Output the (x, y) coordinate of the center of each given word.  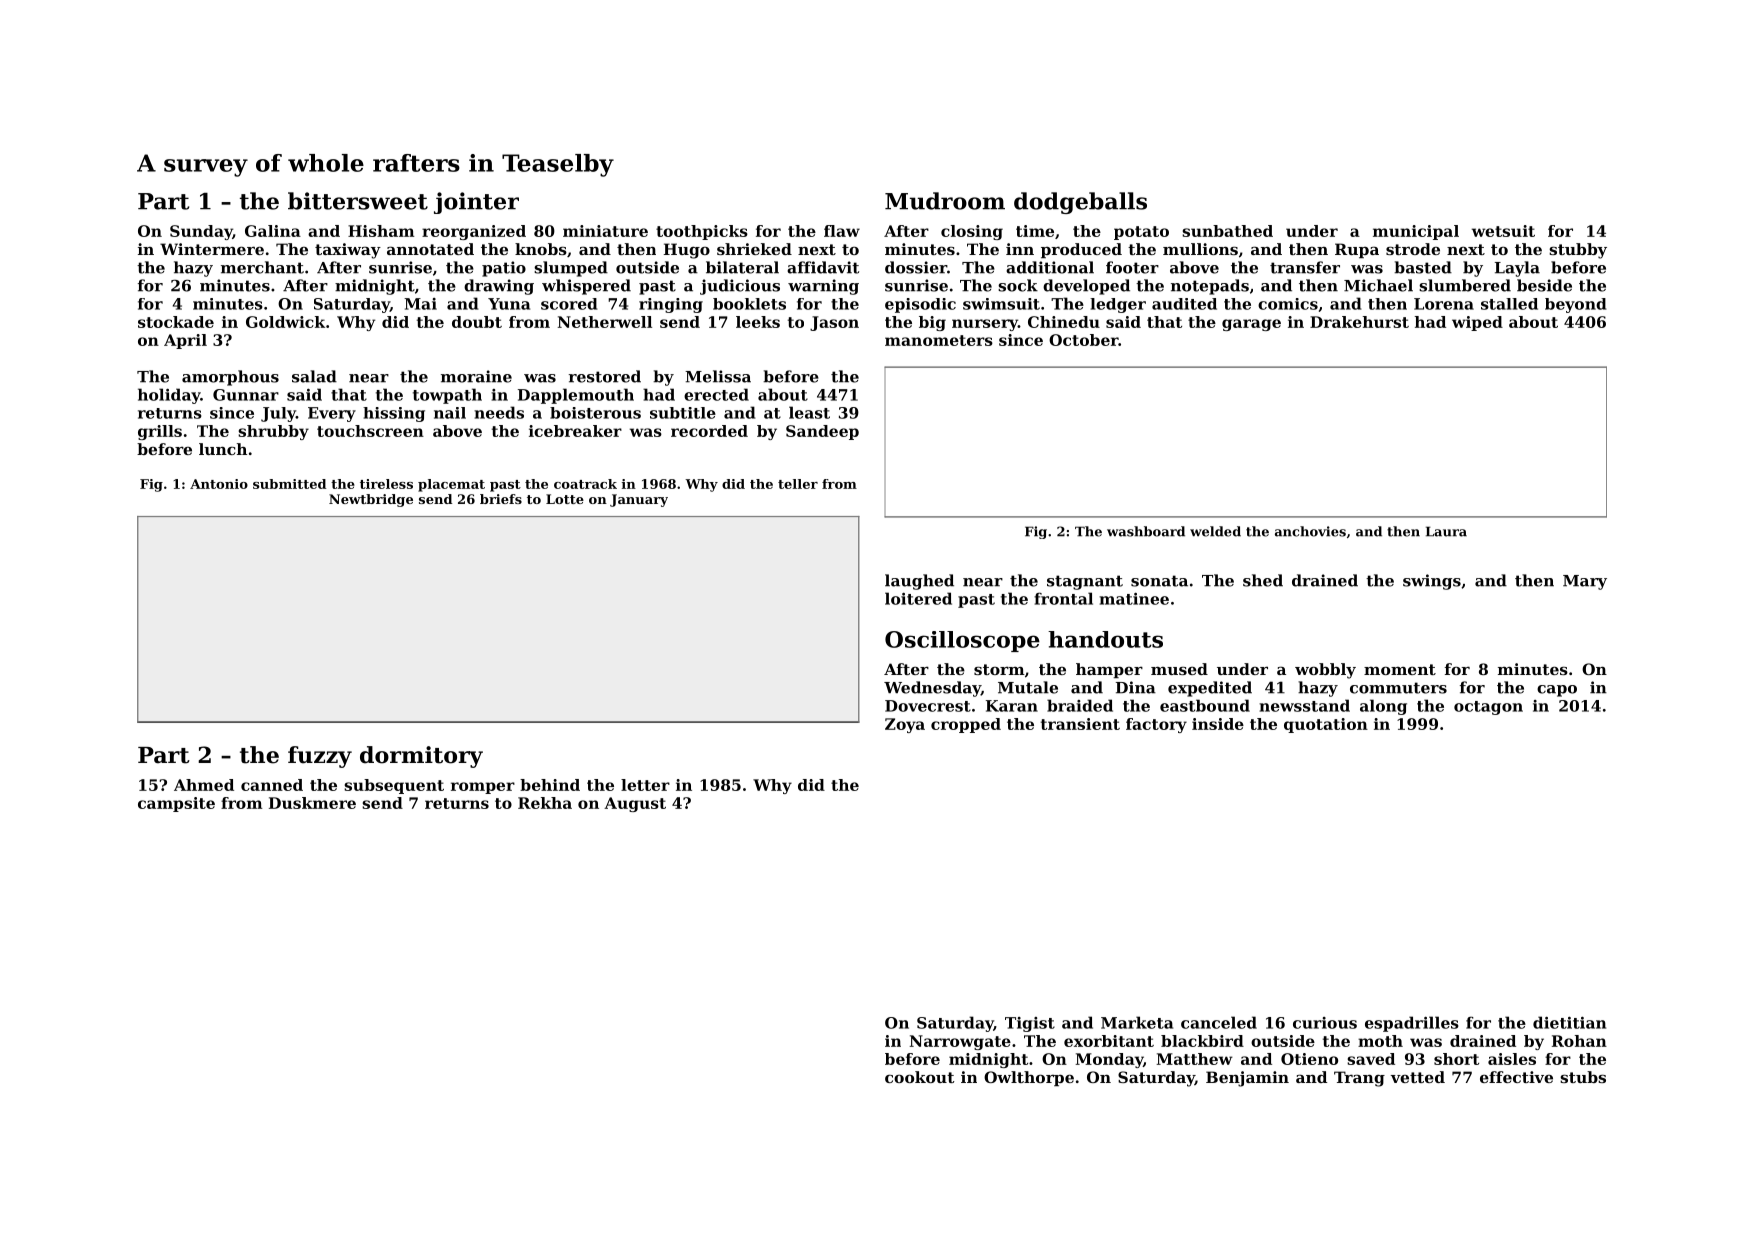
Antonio (219, 484)
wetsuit (1503, 231)
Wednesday (932, 689)
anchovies (1310, 531)
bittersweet (358, 201)
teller (798, 484)
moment (1400, 669)
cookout (919, 1077)
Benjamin (1247, 1079)
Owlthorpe (1029, 1078)
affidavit (823, 267)
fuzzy (320, 757)
